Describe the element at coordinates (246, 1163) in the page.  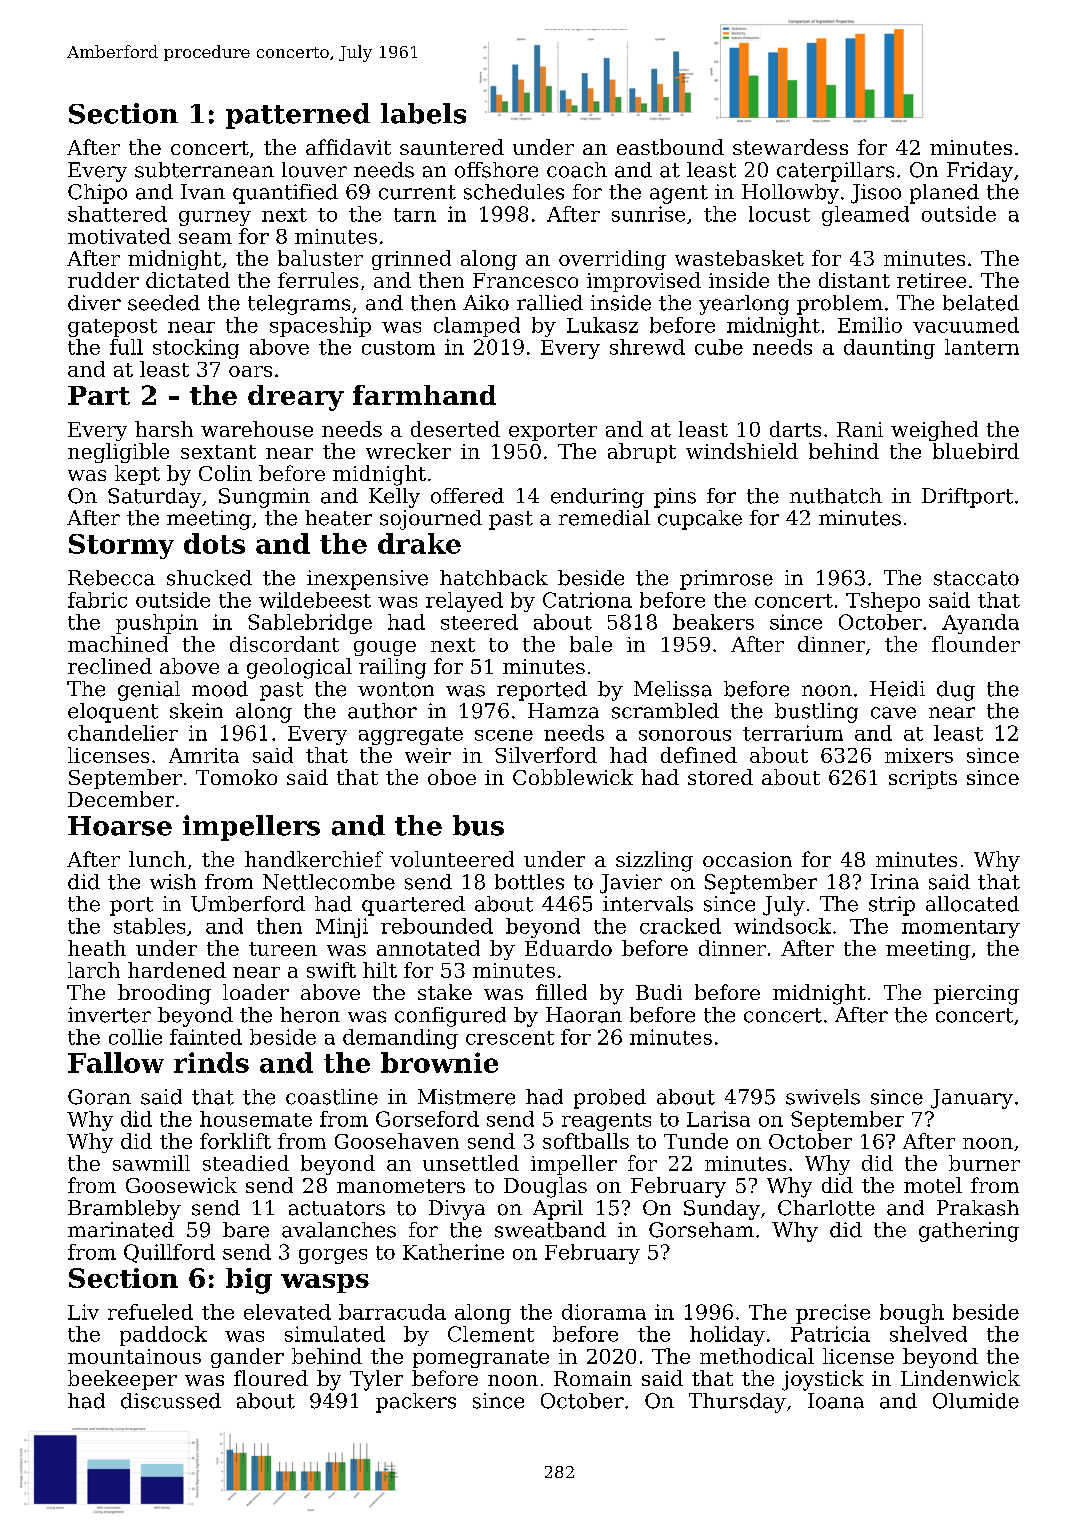
I see `steadied` at that location.
